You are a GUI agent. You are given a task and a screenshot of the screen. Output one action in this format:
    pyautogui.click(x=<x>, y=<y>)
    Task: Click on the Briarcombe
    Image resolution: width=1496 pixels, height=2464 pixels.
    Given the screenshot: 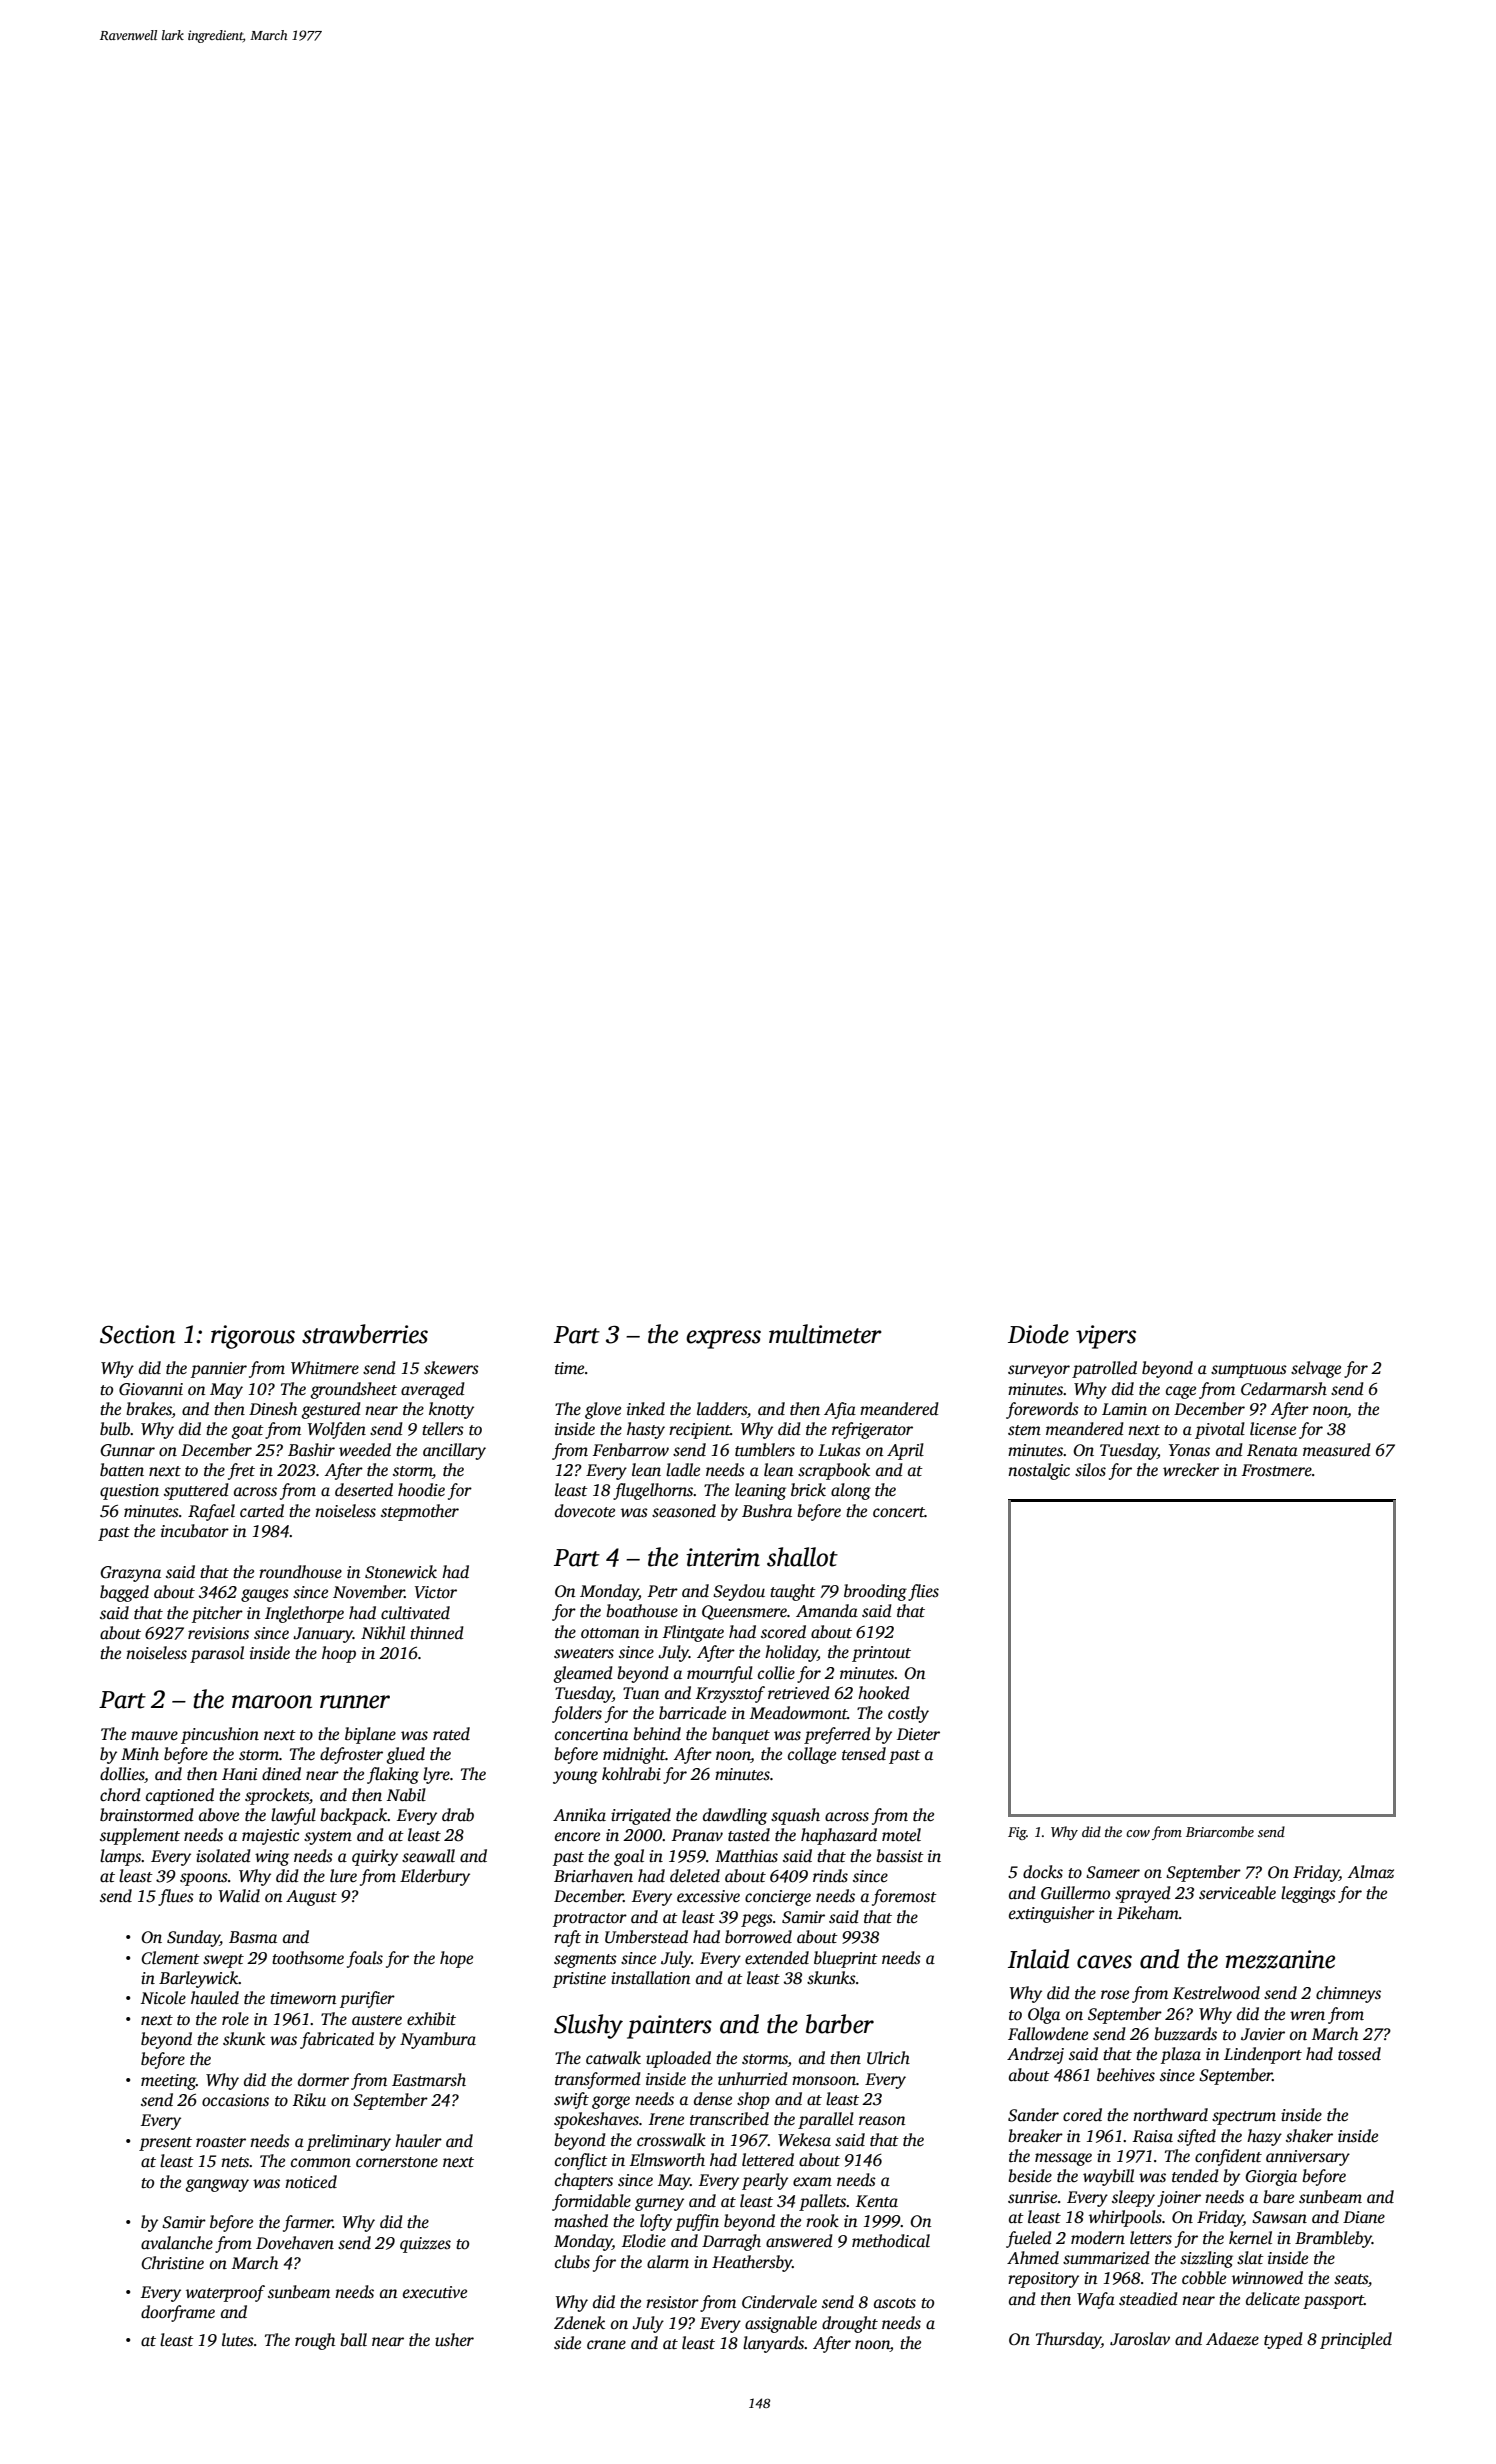 What is the action you would take?
    pyautogui.click(x=1220, y=1831)
